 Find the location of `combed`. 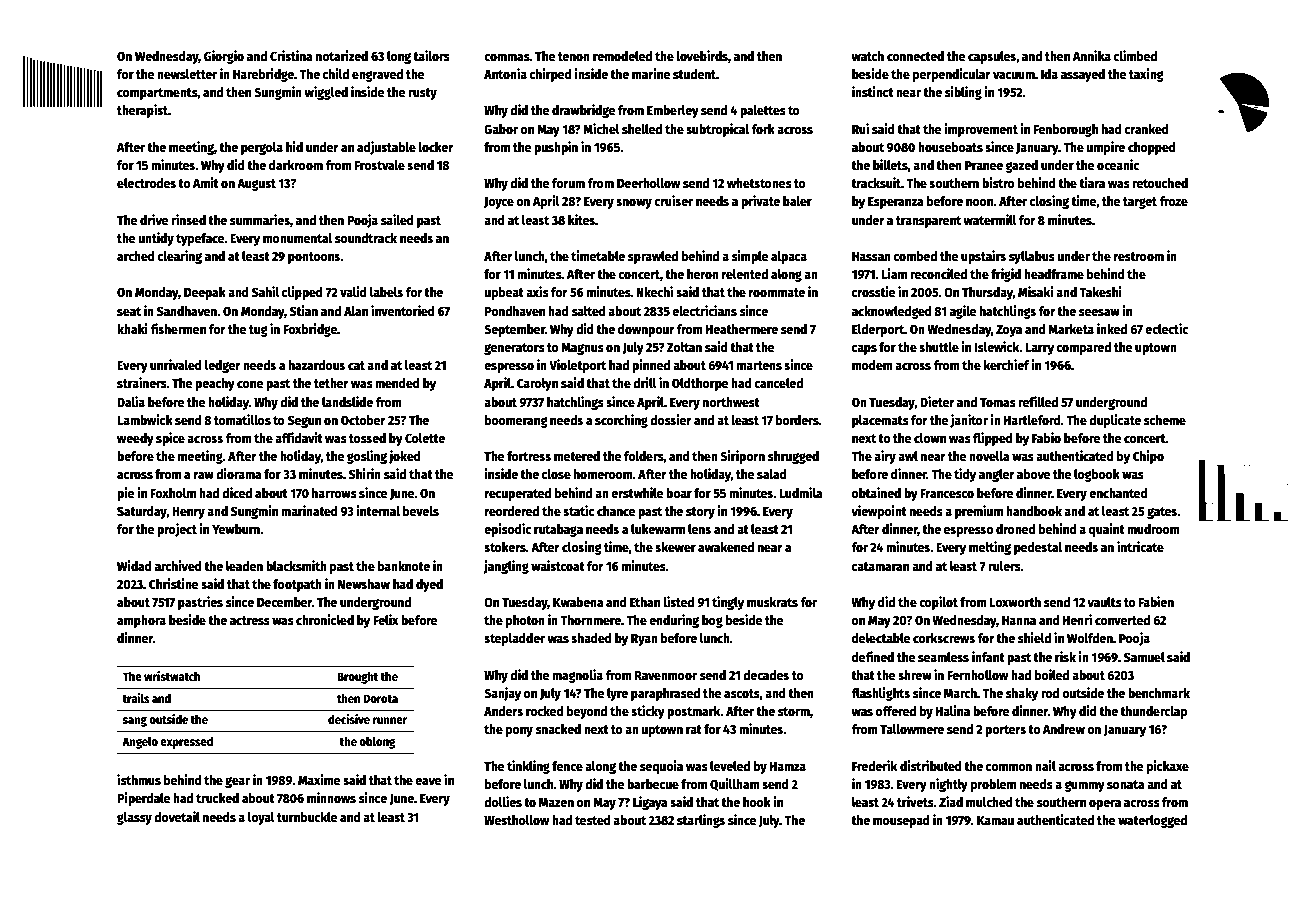

combed is located at coordinates (915, 256).
